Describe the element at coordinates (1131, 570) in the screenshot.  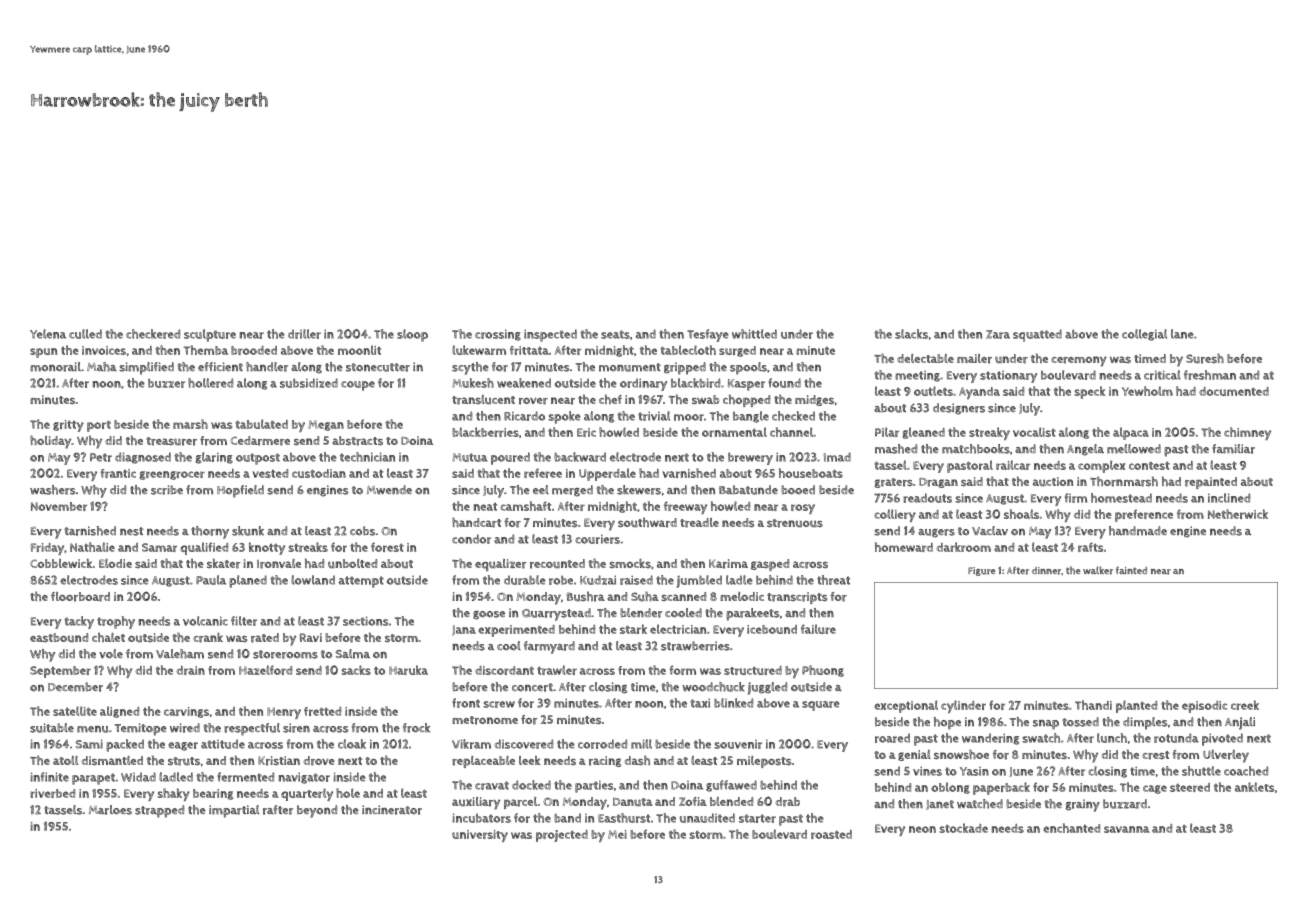
I see `fainted` at that location.
